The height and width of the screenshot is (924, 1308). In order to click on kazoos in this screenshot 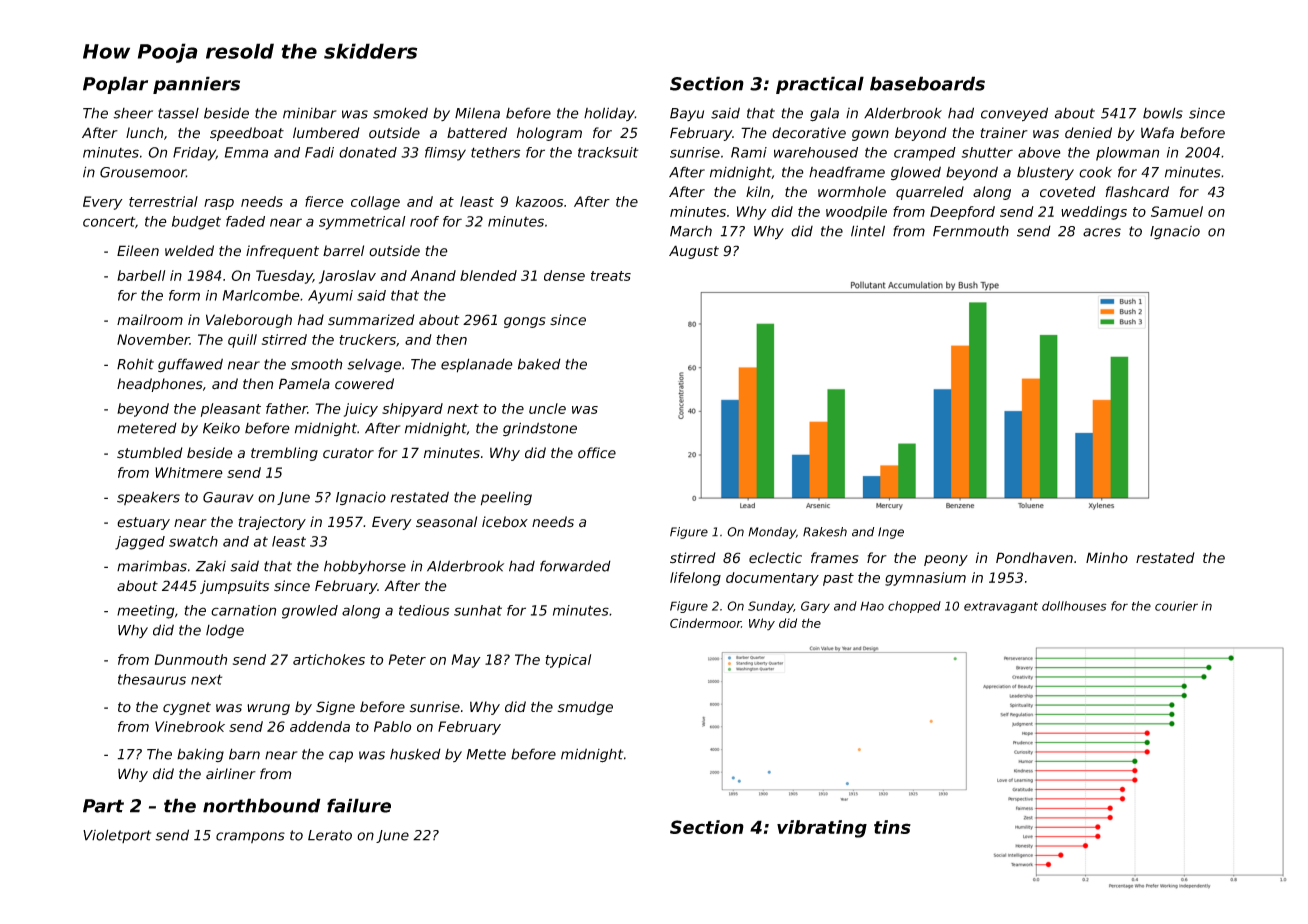, I will do `click(539, 201)`.
